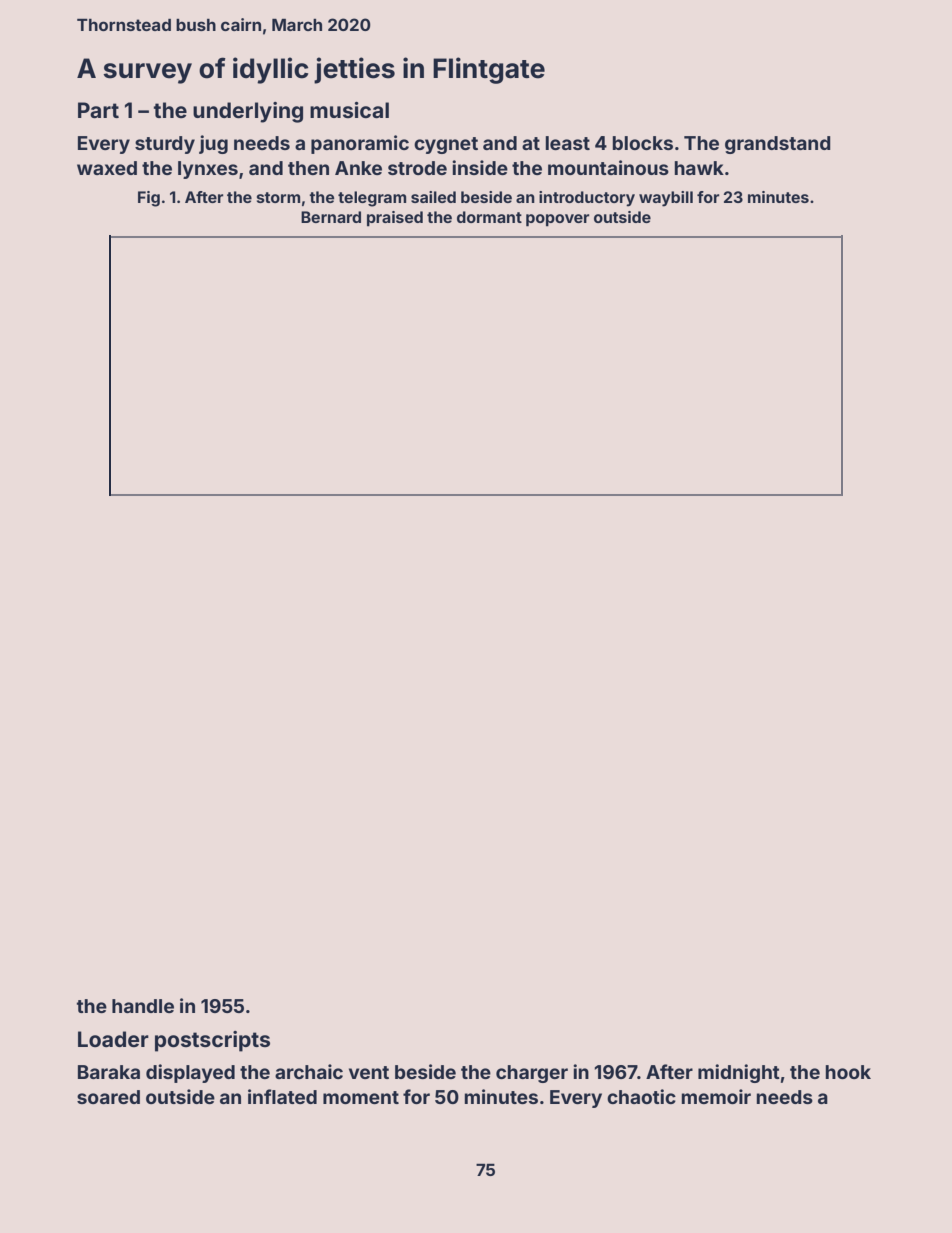  I want to click on handle, so click(143, 1006).
